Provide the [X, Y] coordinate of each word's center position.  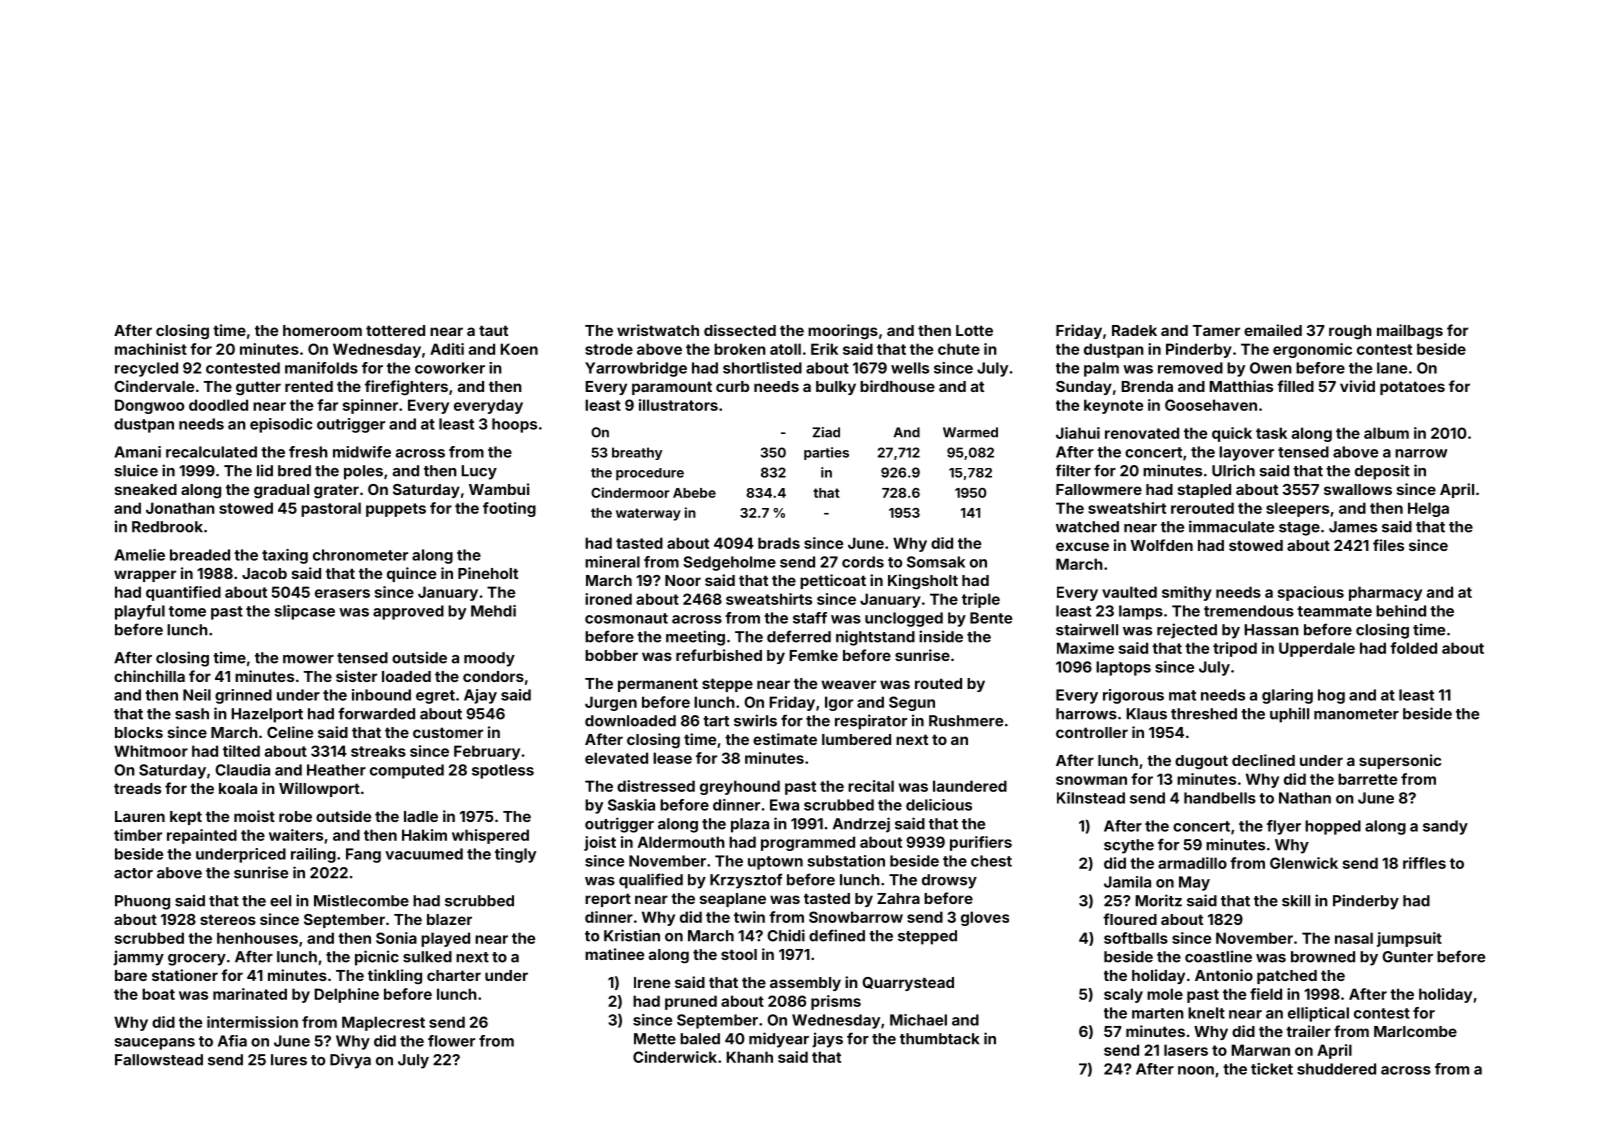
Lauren [140, 816]
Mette [655, 1039]
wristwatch [658, 330]
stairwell [1087, 629]
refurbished [719, 655]
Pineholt [488, 573]
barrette [1367, 779]
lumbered [856, 739]
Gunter [1407, 957]
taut [493, 330]
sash [192, 714]
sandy [1445, 827]
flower [451, 1041]
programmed [808, 843]
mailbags [1410, 332]
